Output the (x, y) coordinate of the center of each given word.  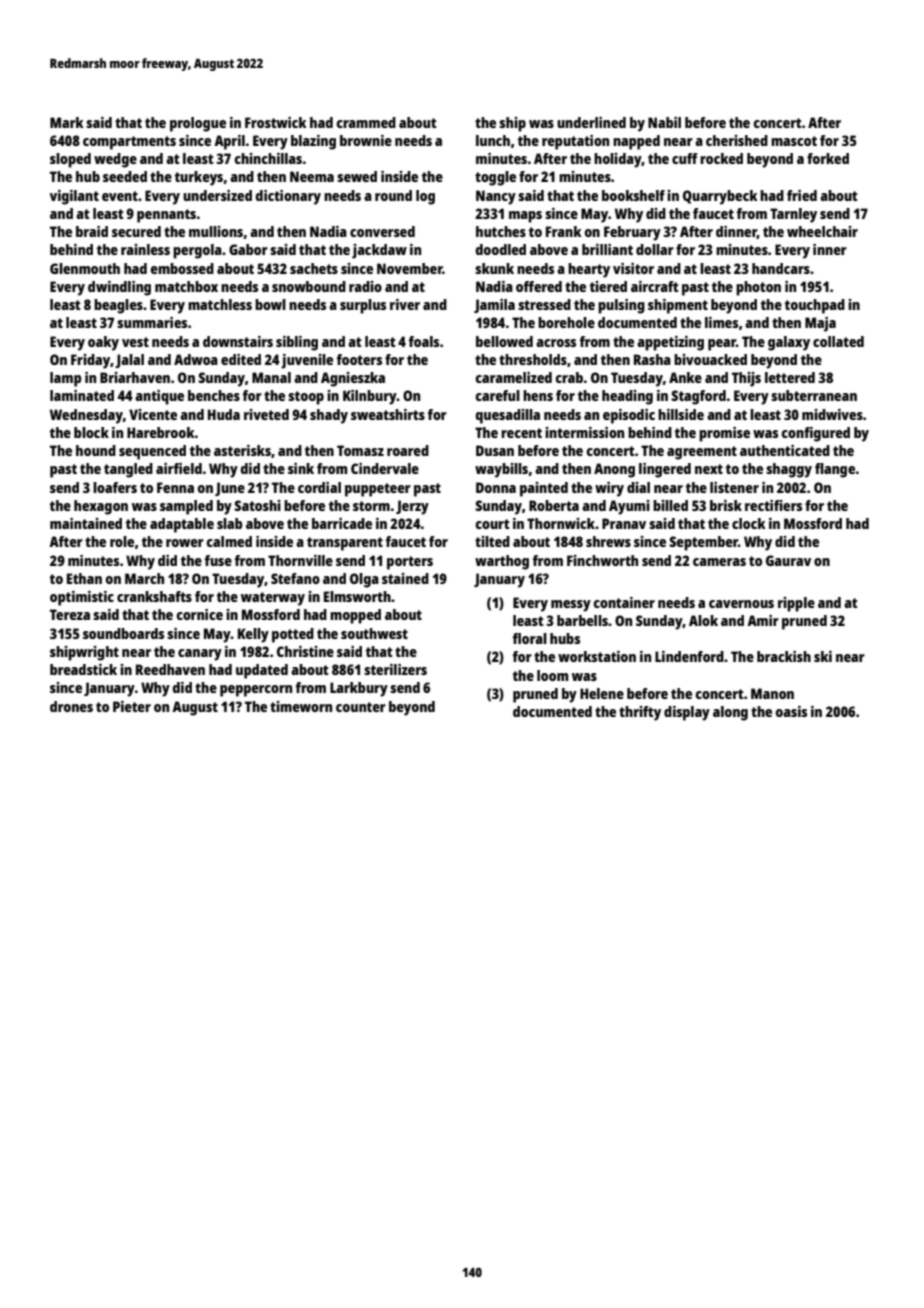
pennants (166, 216)
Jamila (494, 306)
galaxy (789, 343)
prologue (198, 124)
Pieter (132, 706)
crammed (366, 122)
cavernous (741, 604)
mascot (794, 141)
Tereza (70, 614)
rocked (721, 158)
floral (529, 638)
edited (241, 359)
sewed (357, 176)
